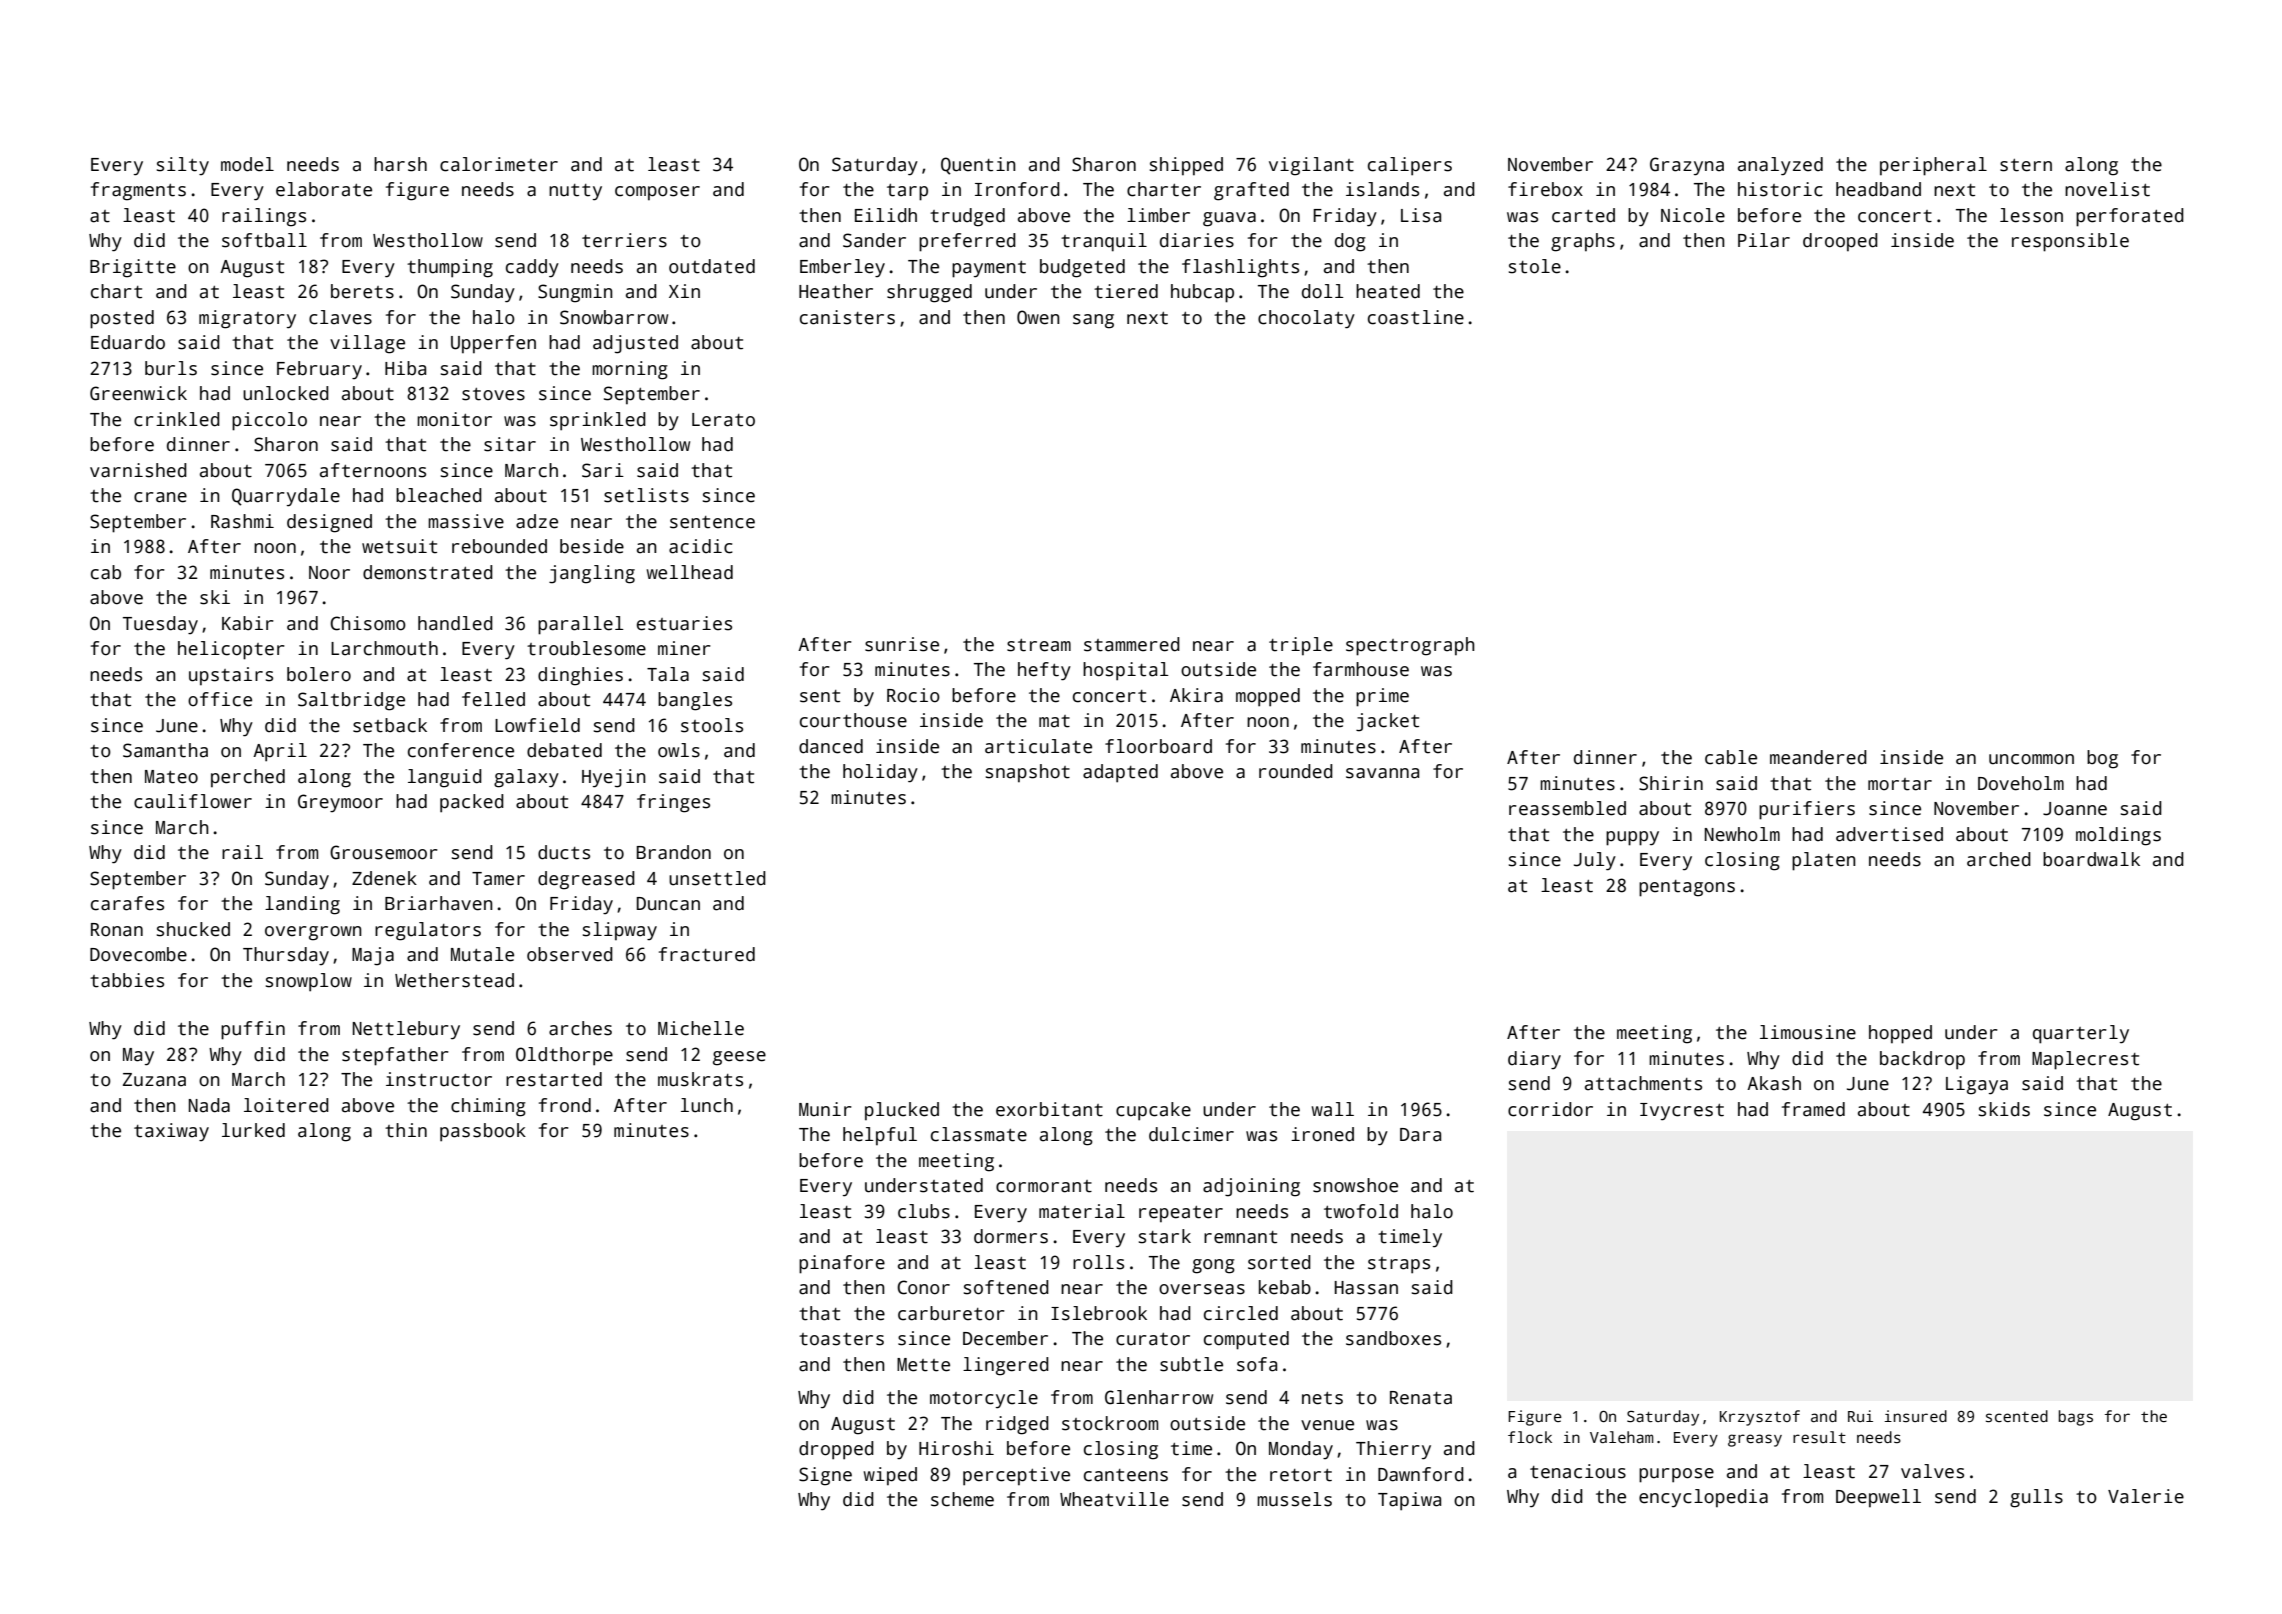 The image size is (2282, 1614). I want to click on corridor, so click(1550, 1109).
